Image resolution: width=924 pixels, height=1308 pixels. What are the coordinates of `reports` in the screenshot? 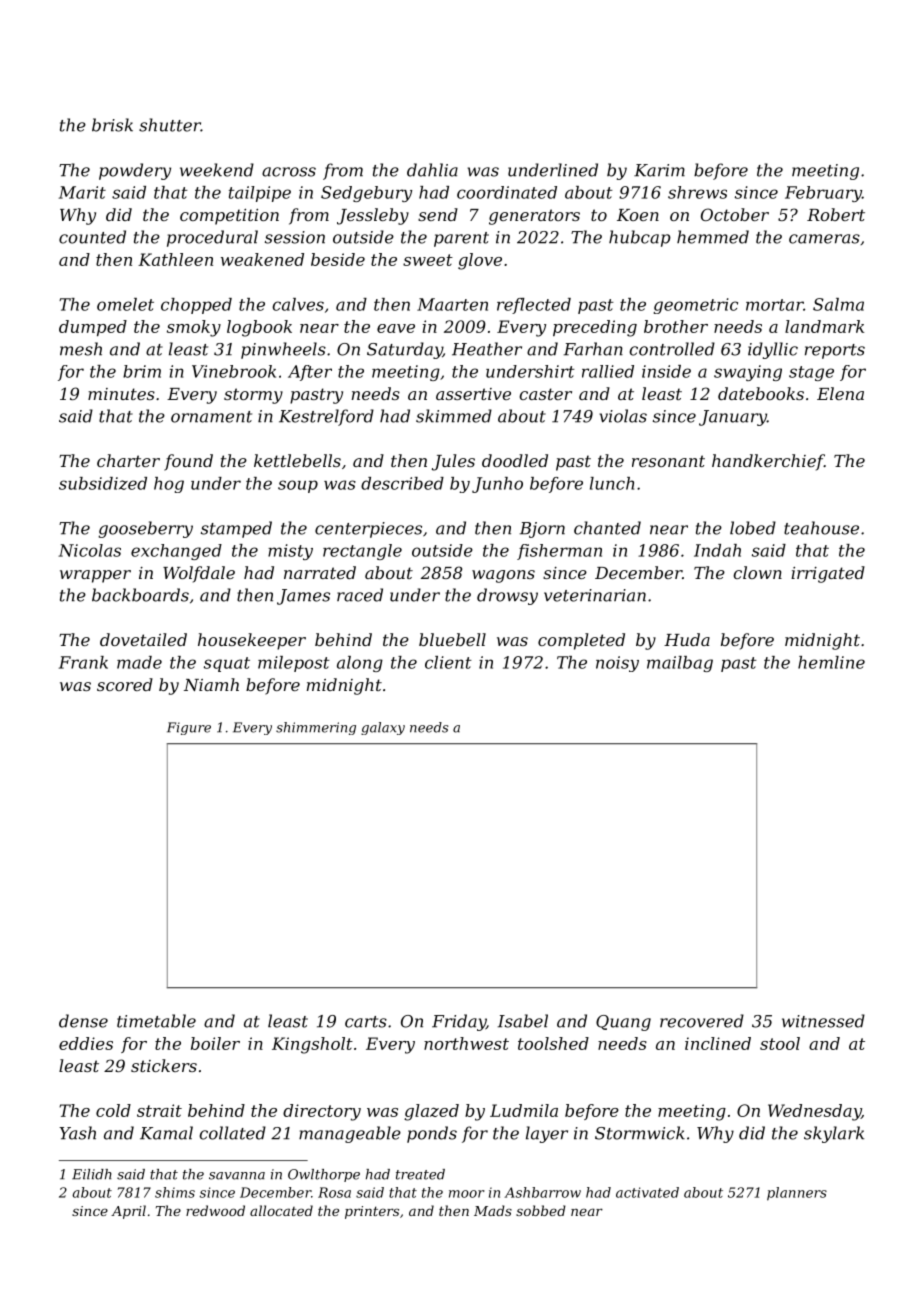 It's located at (835, 351).
